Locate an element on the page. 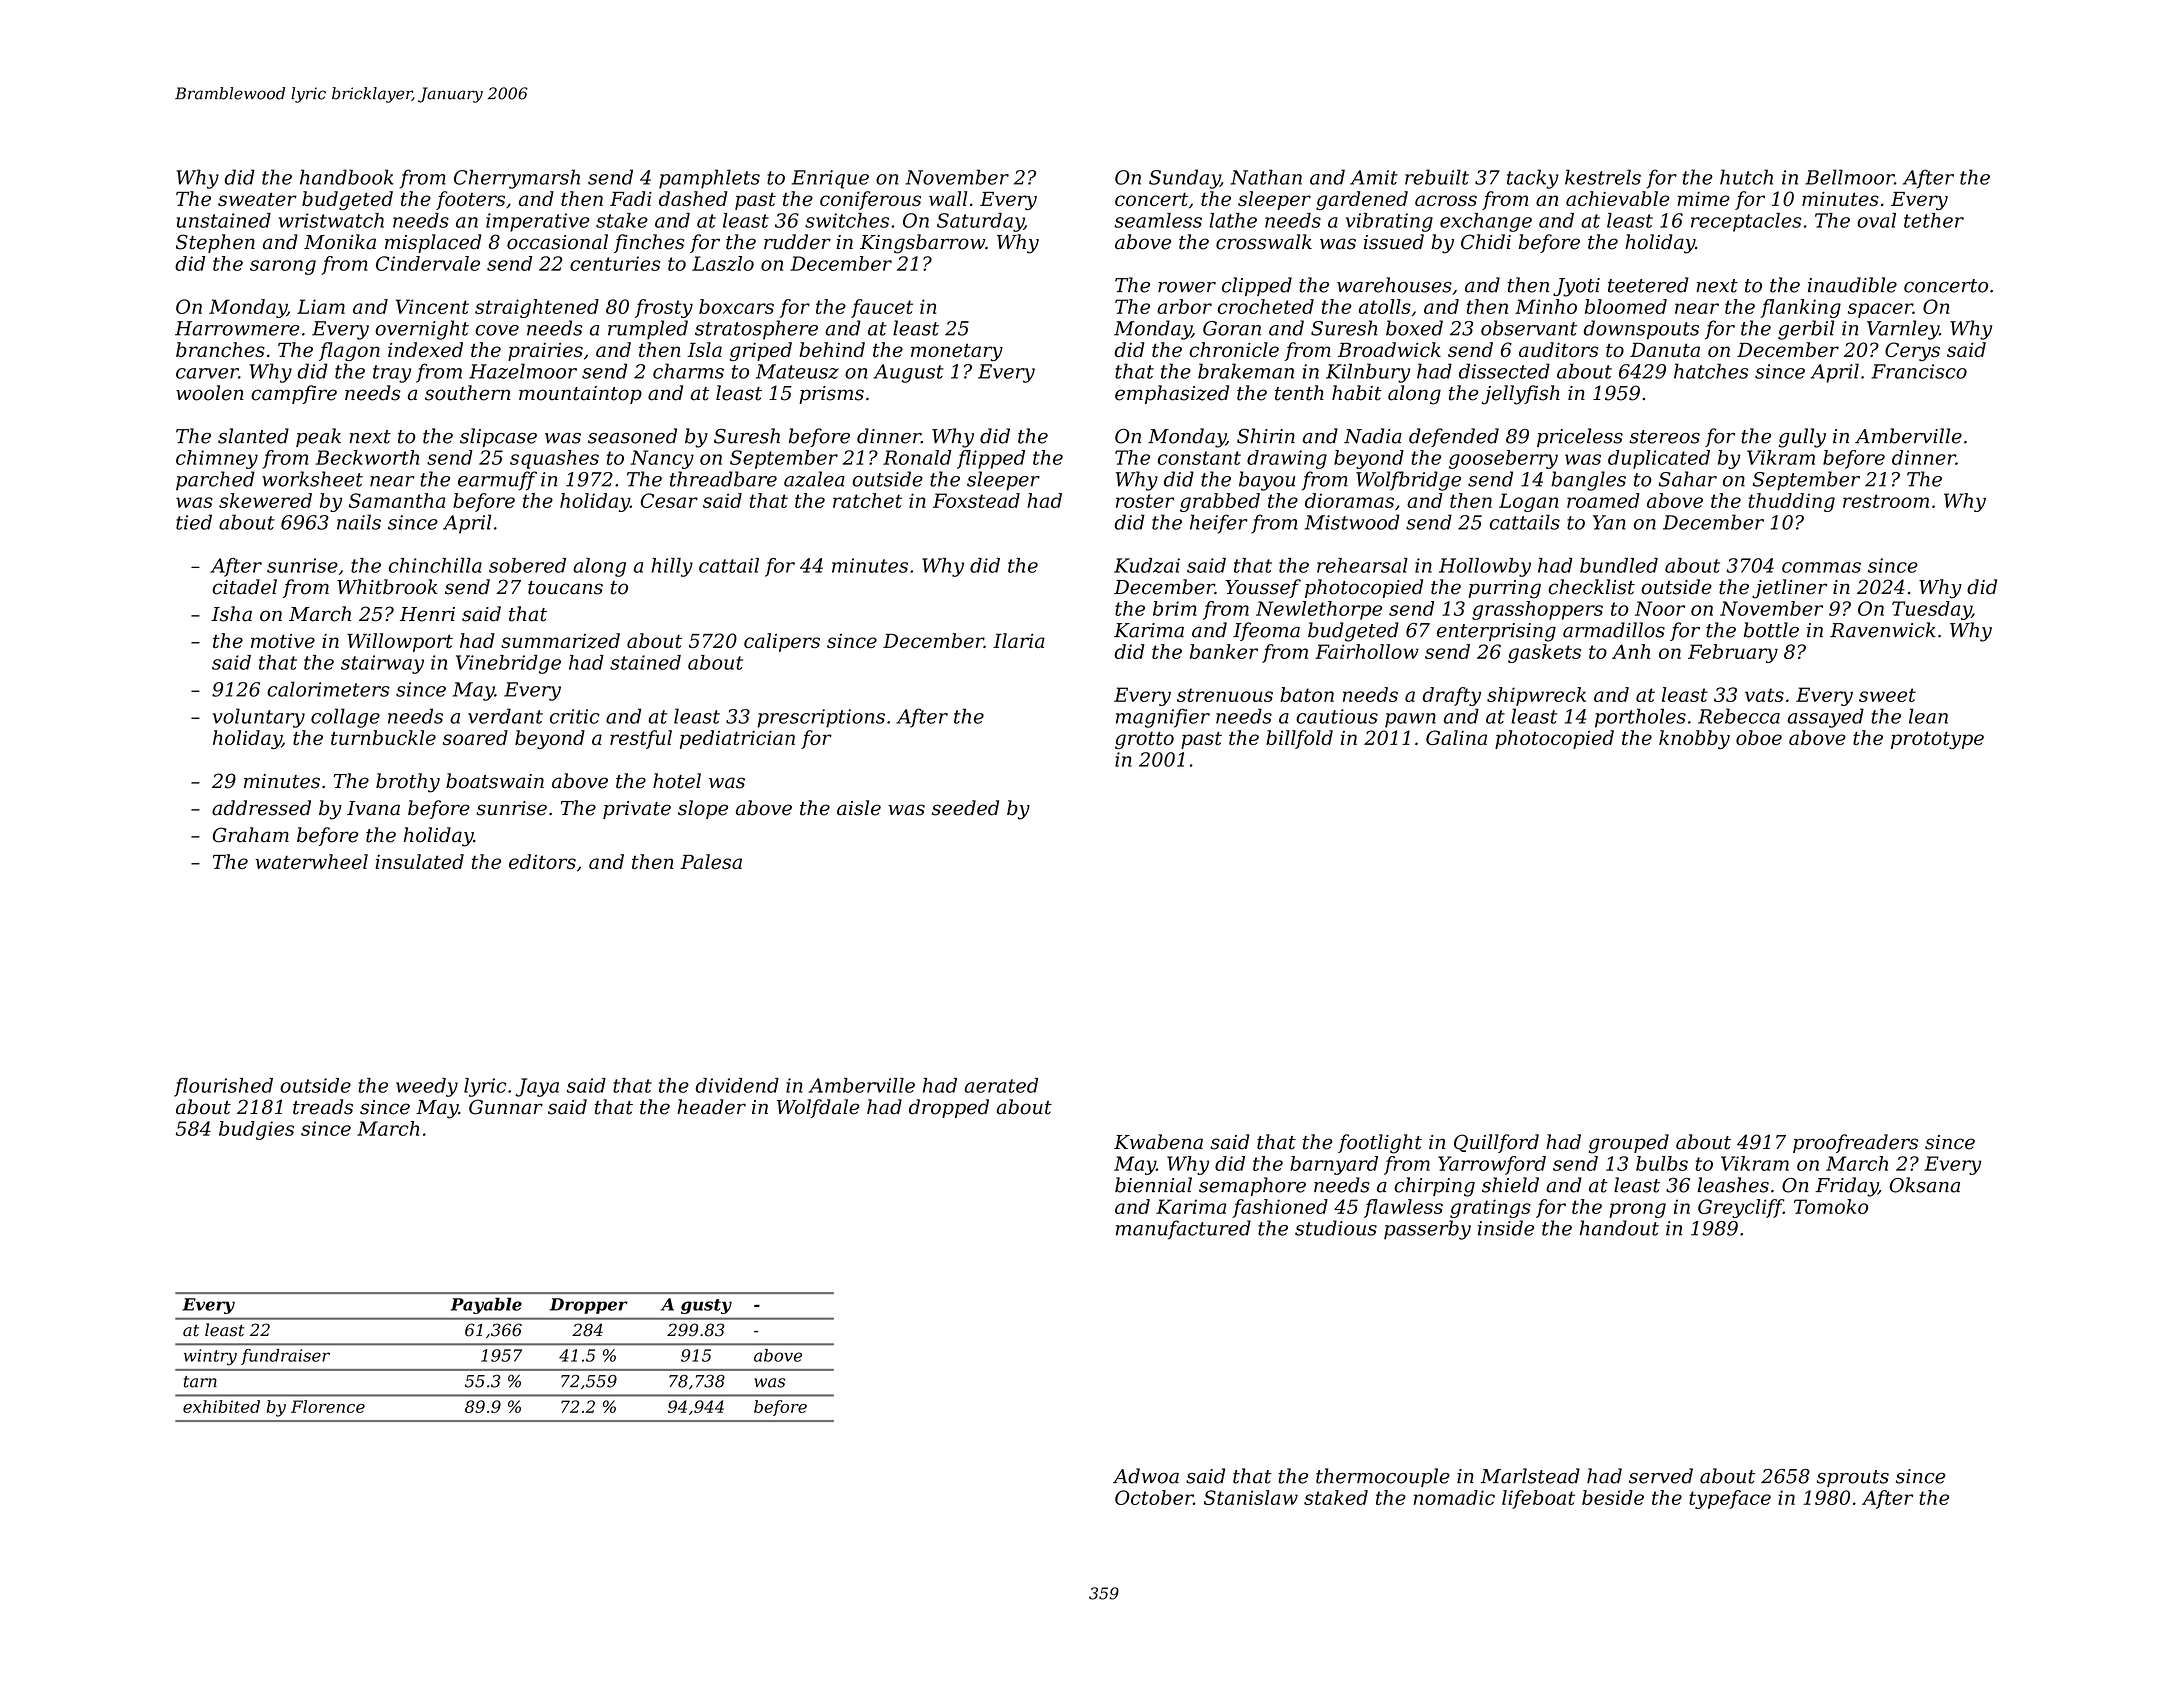 This document has width=2178, height=1683. Jaya is located at coordinates (537, 1087).
